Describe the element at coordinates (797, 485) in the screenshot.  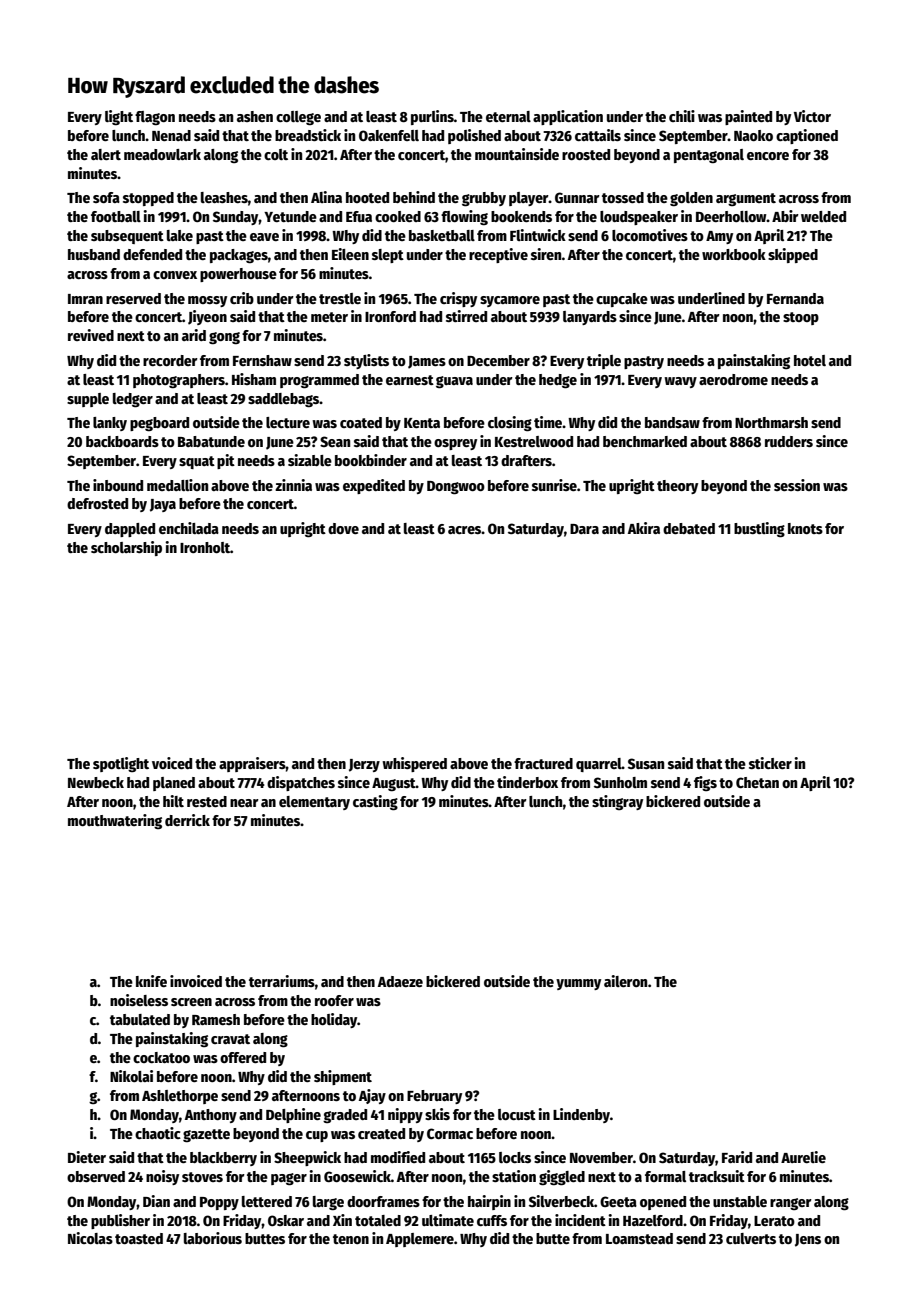
I see `session` at that location.
